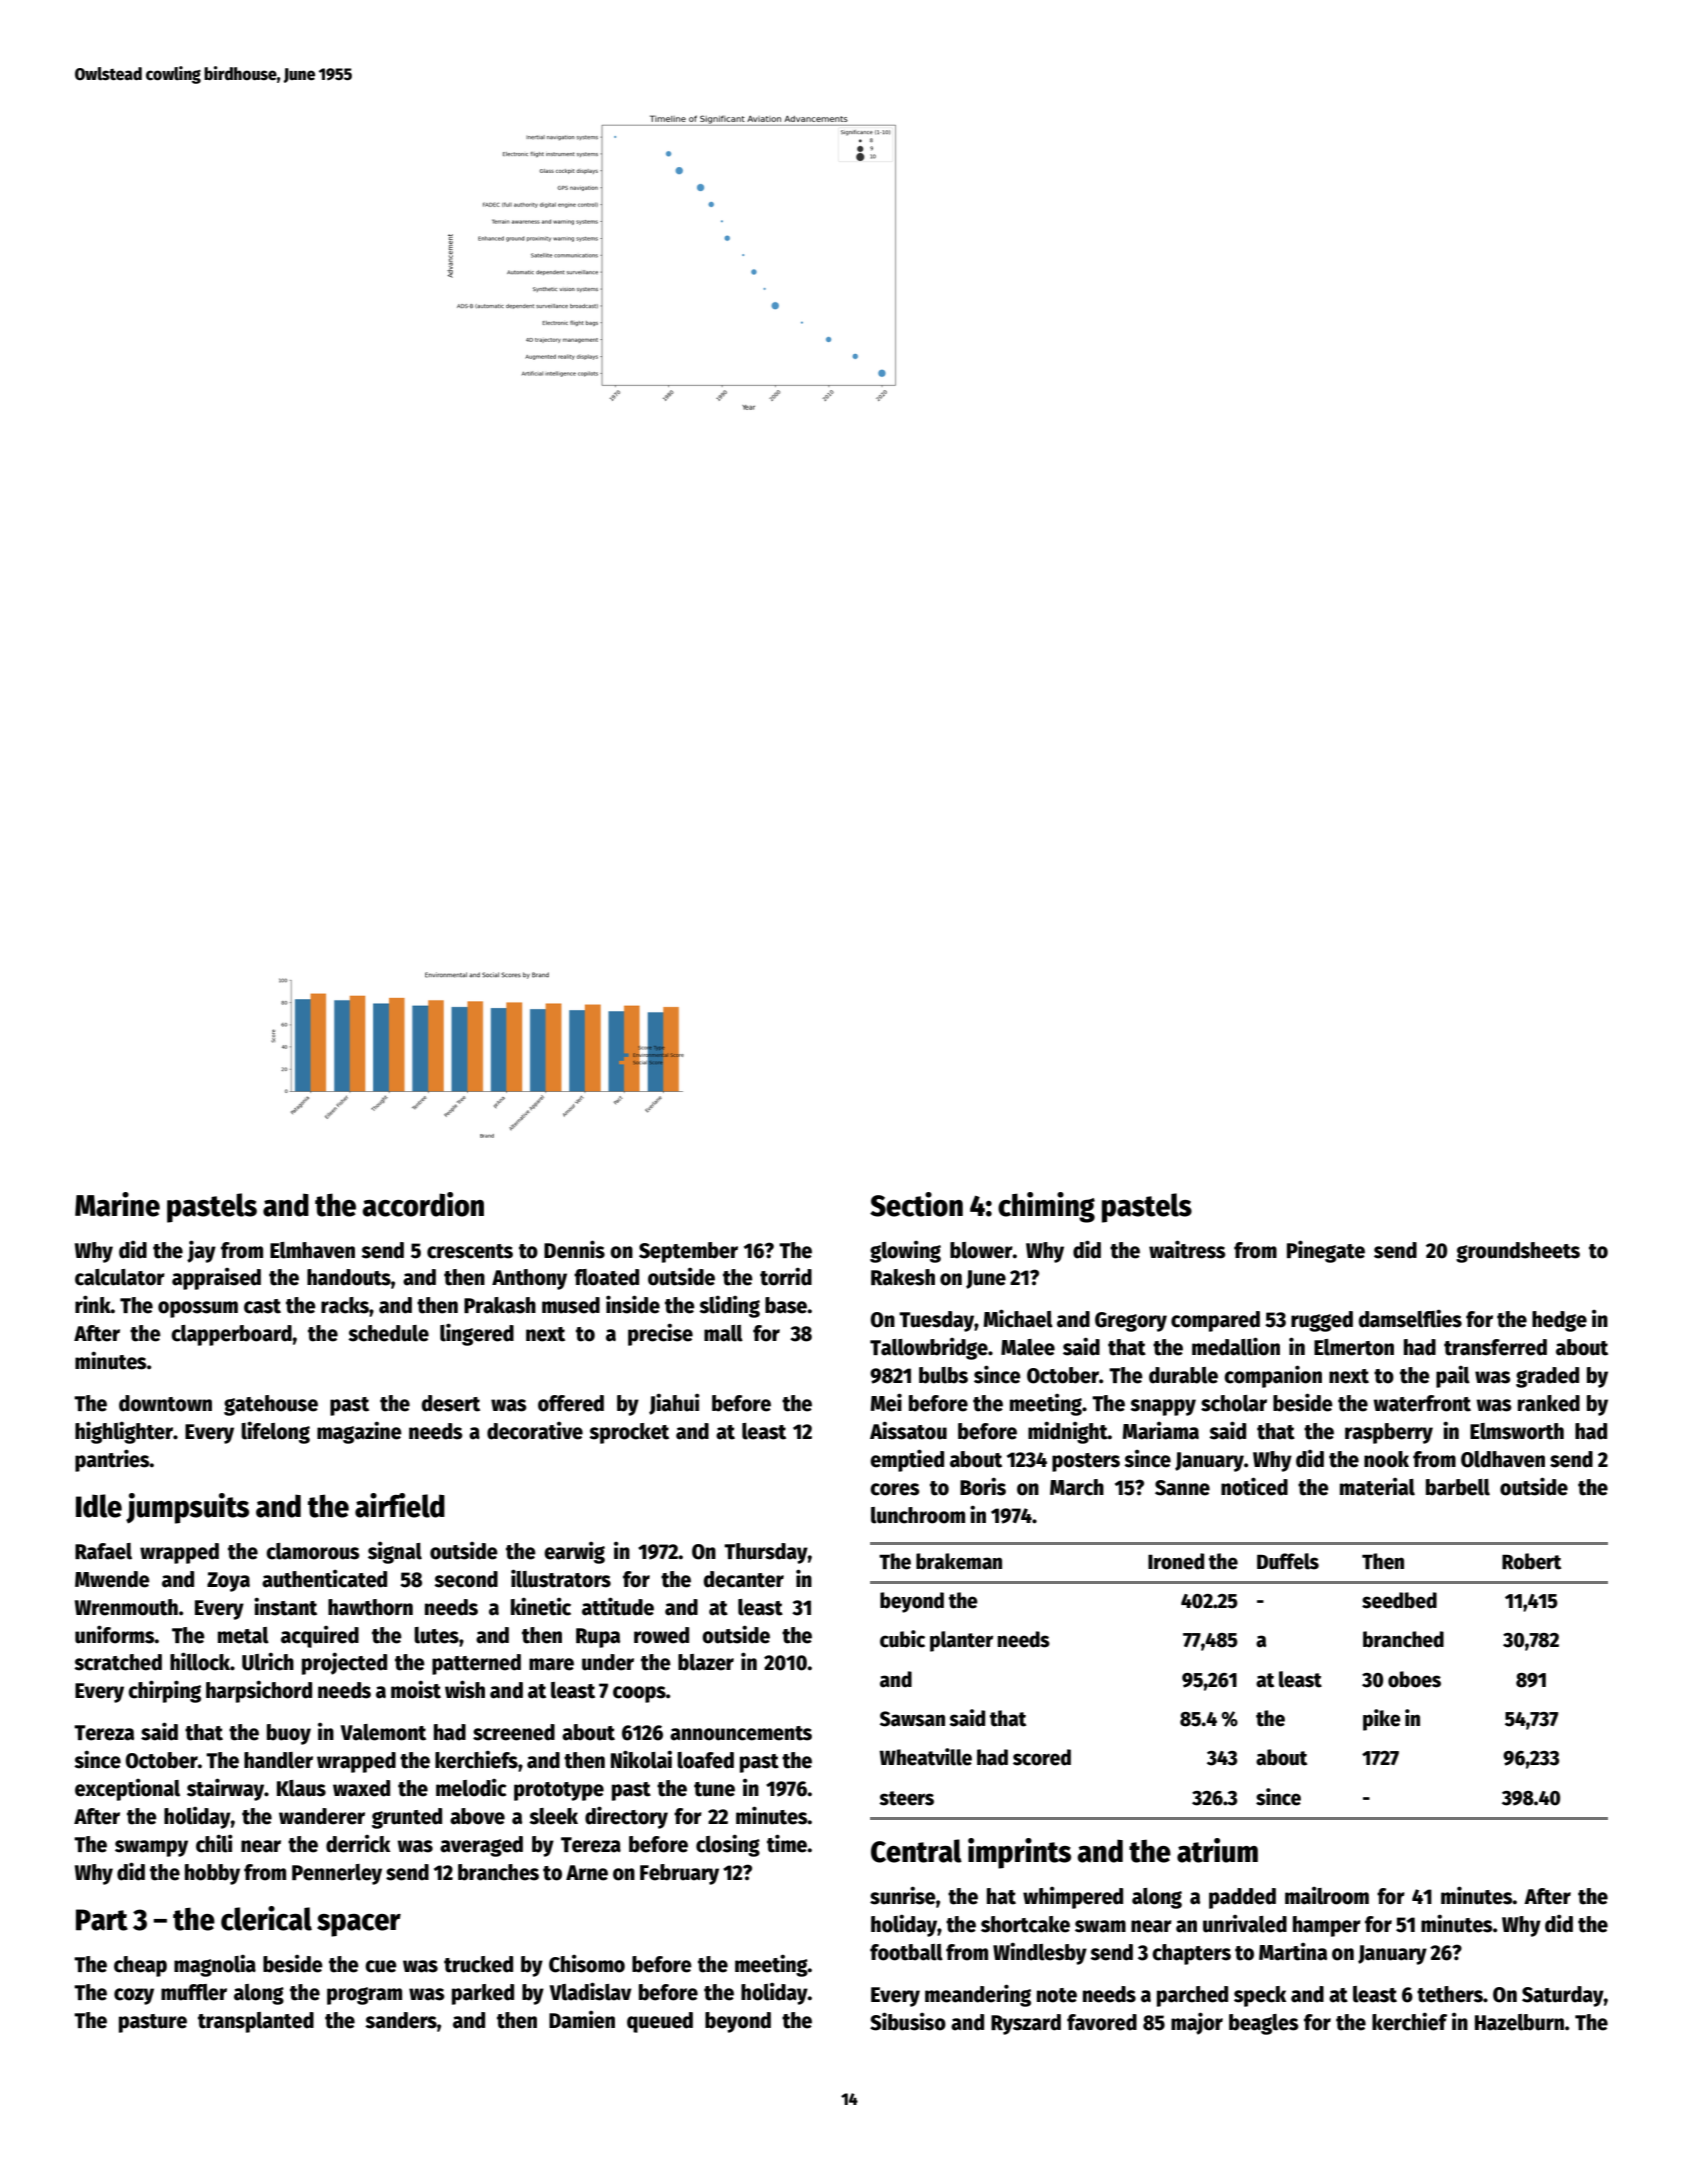  Describe the element at coordinates (961, 1641) in the page. I see `planter` at that location.
